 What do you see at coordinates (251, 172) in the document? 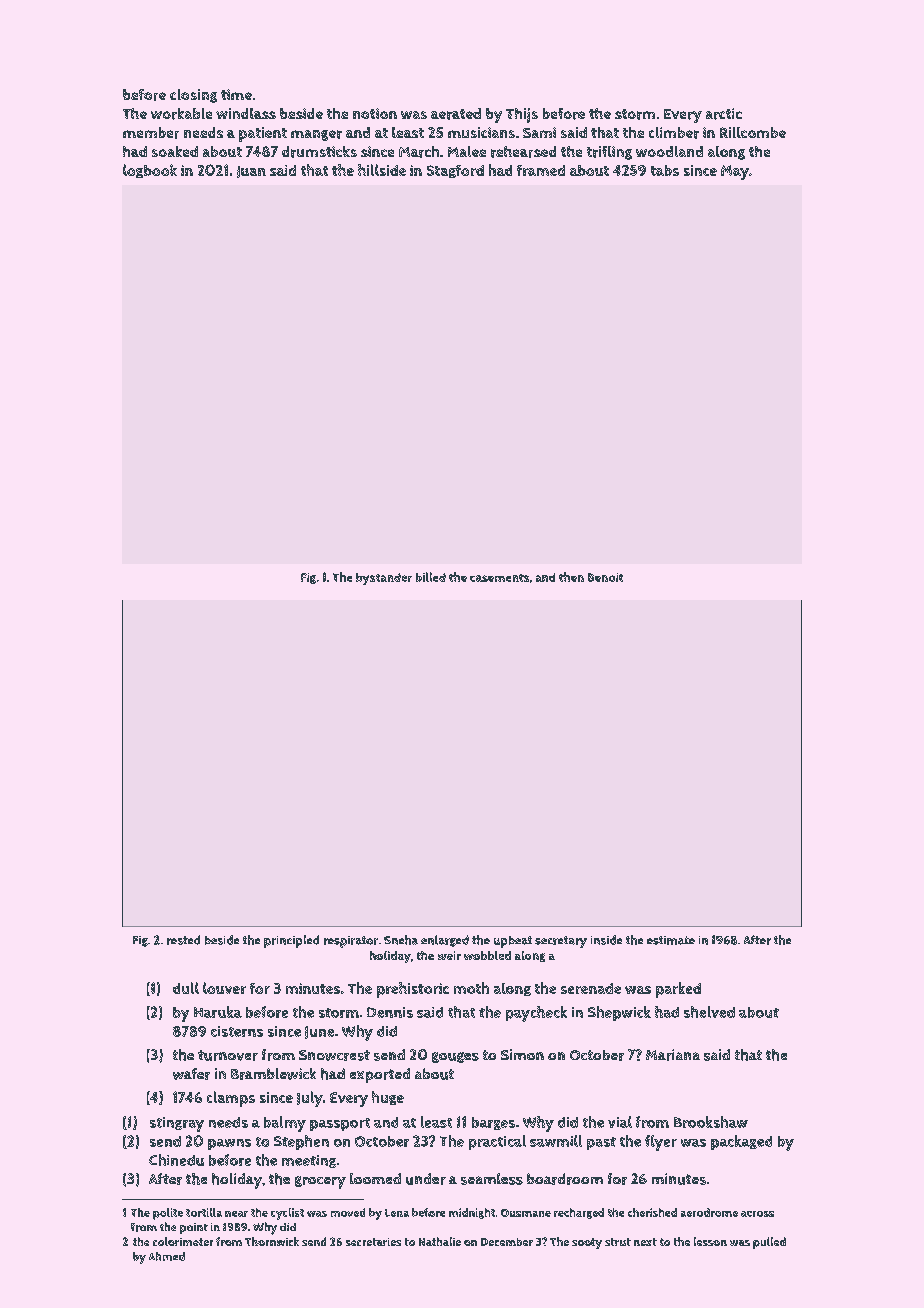
I see `Juan` at bounding box center [251, 172].
